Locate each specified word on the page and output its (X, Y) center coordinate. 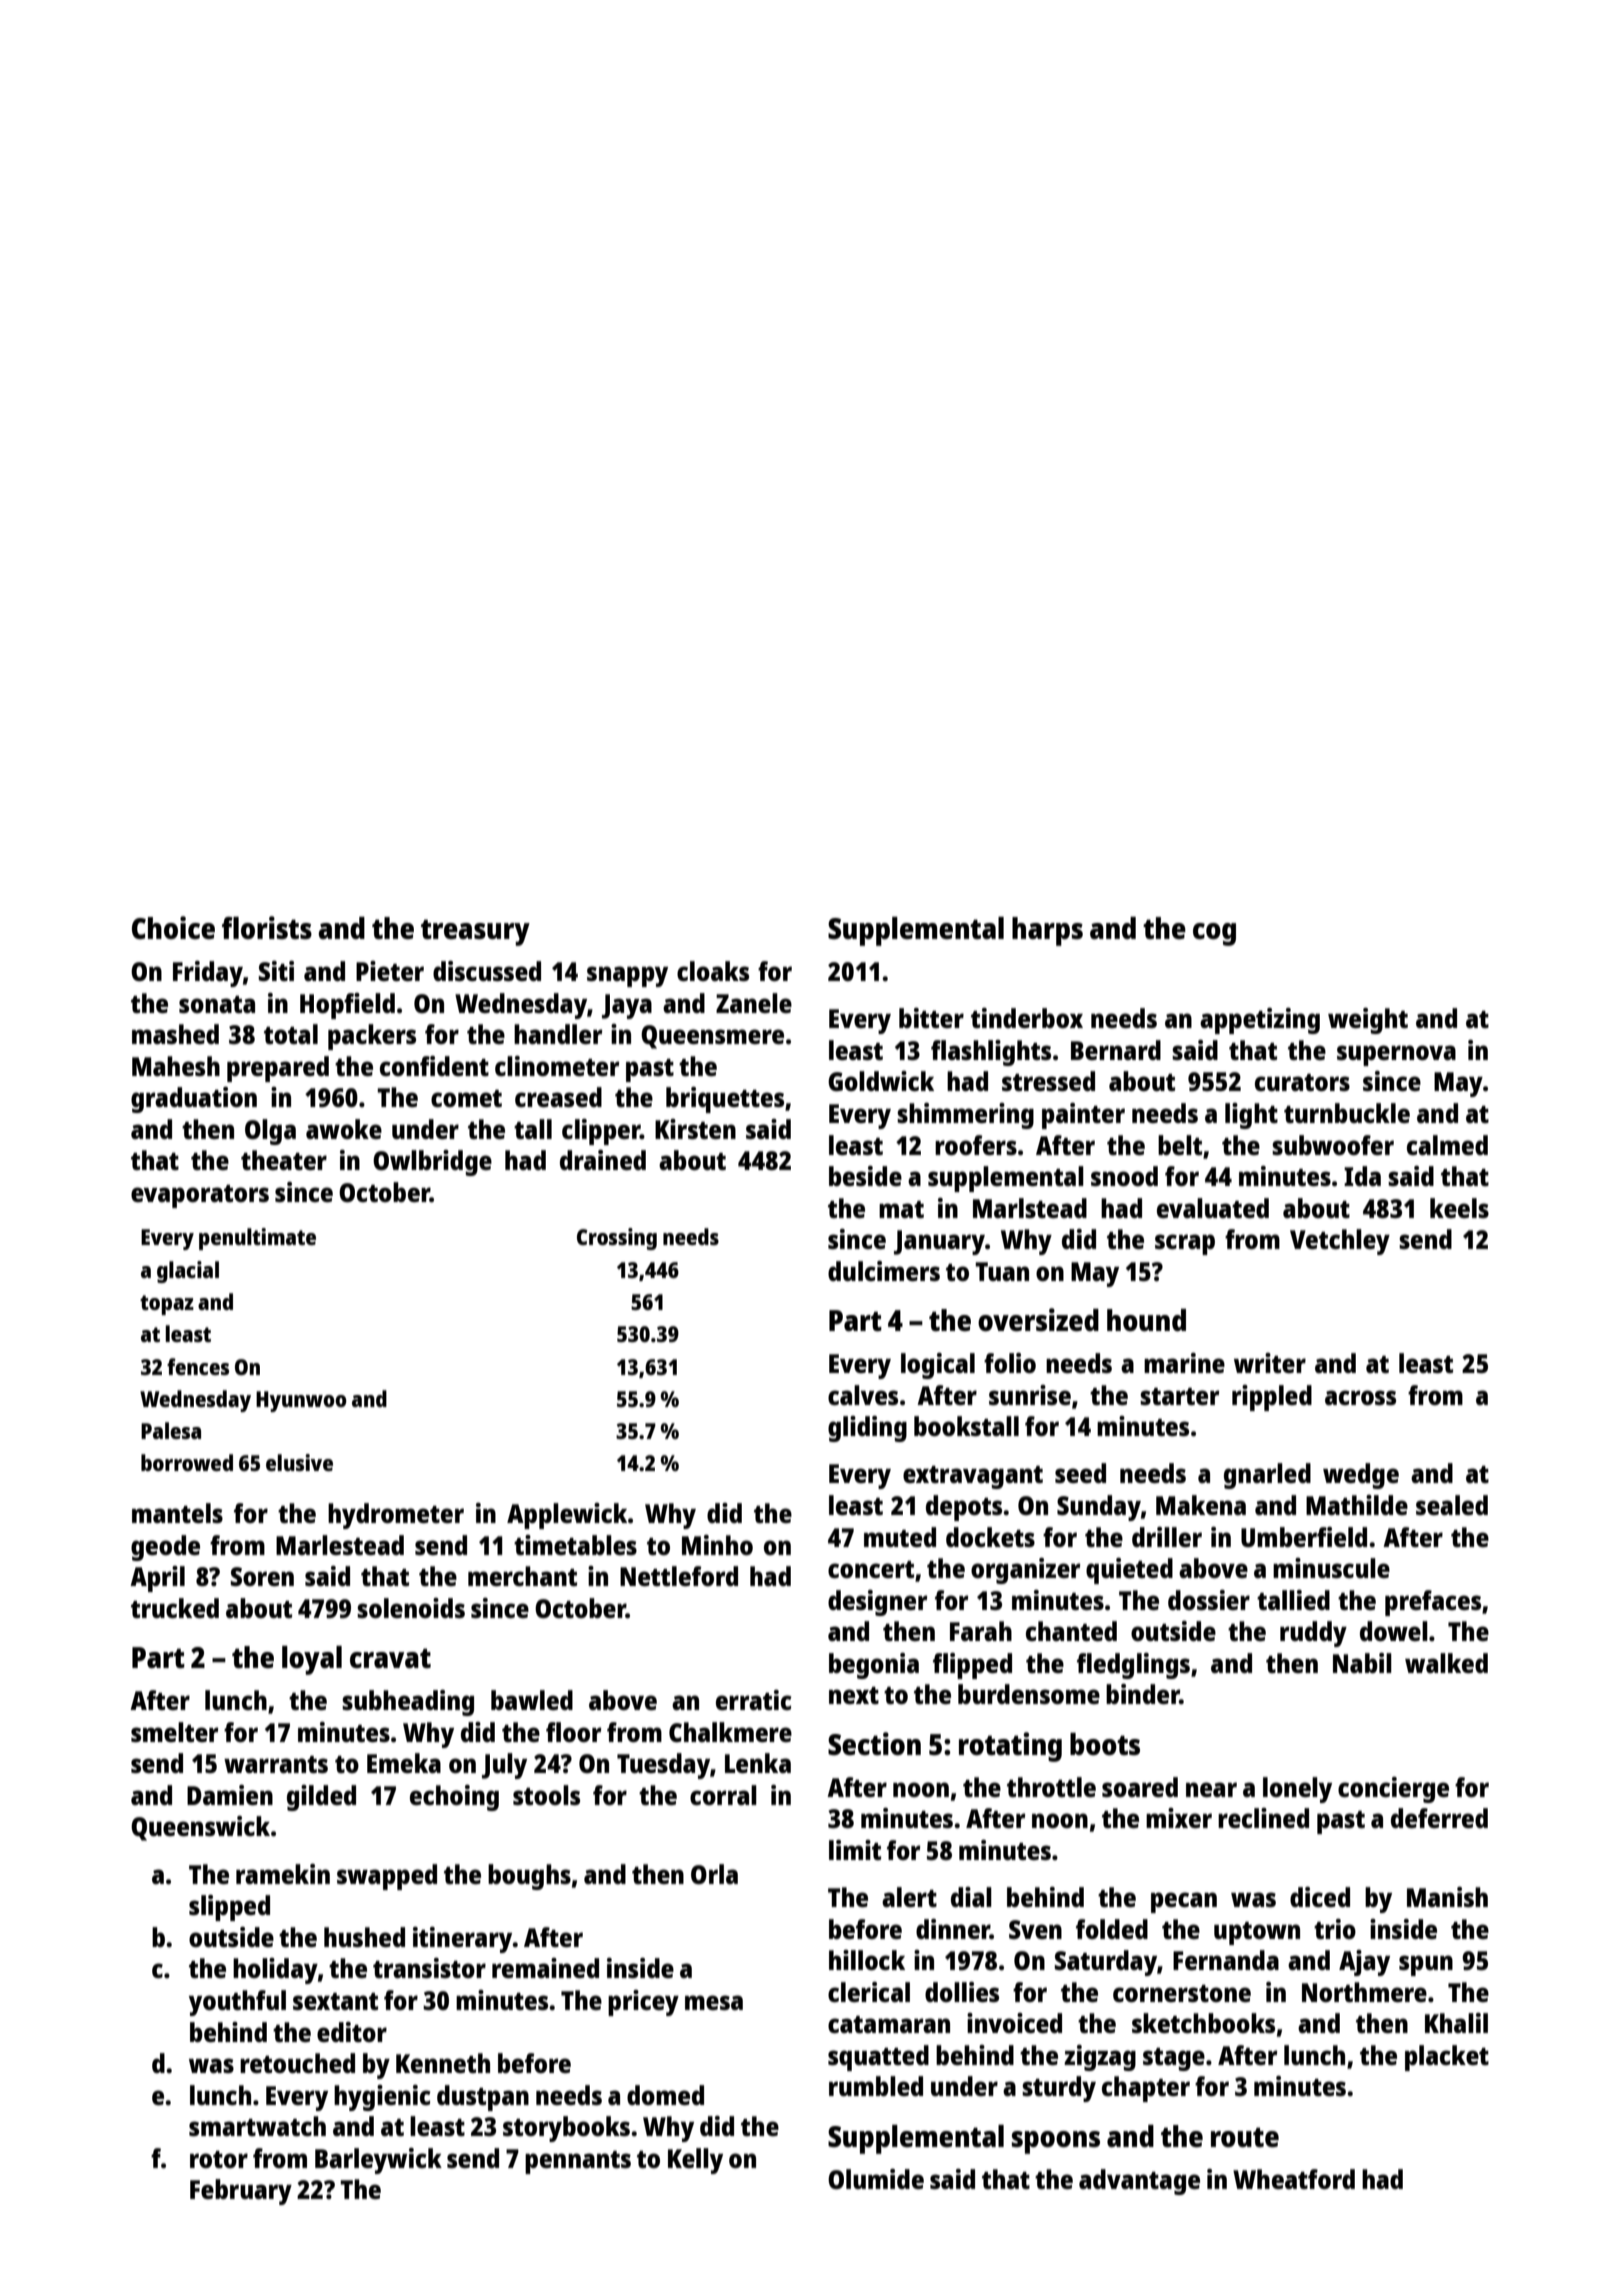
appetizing (1260, 1021)
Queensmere (712, 1037)
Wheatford (1294, 2179)
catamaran (889, 2024)
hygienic (382, 2098)
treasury (475, 932)
